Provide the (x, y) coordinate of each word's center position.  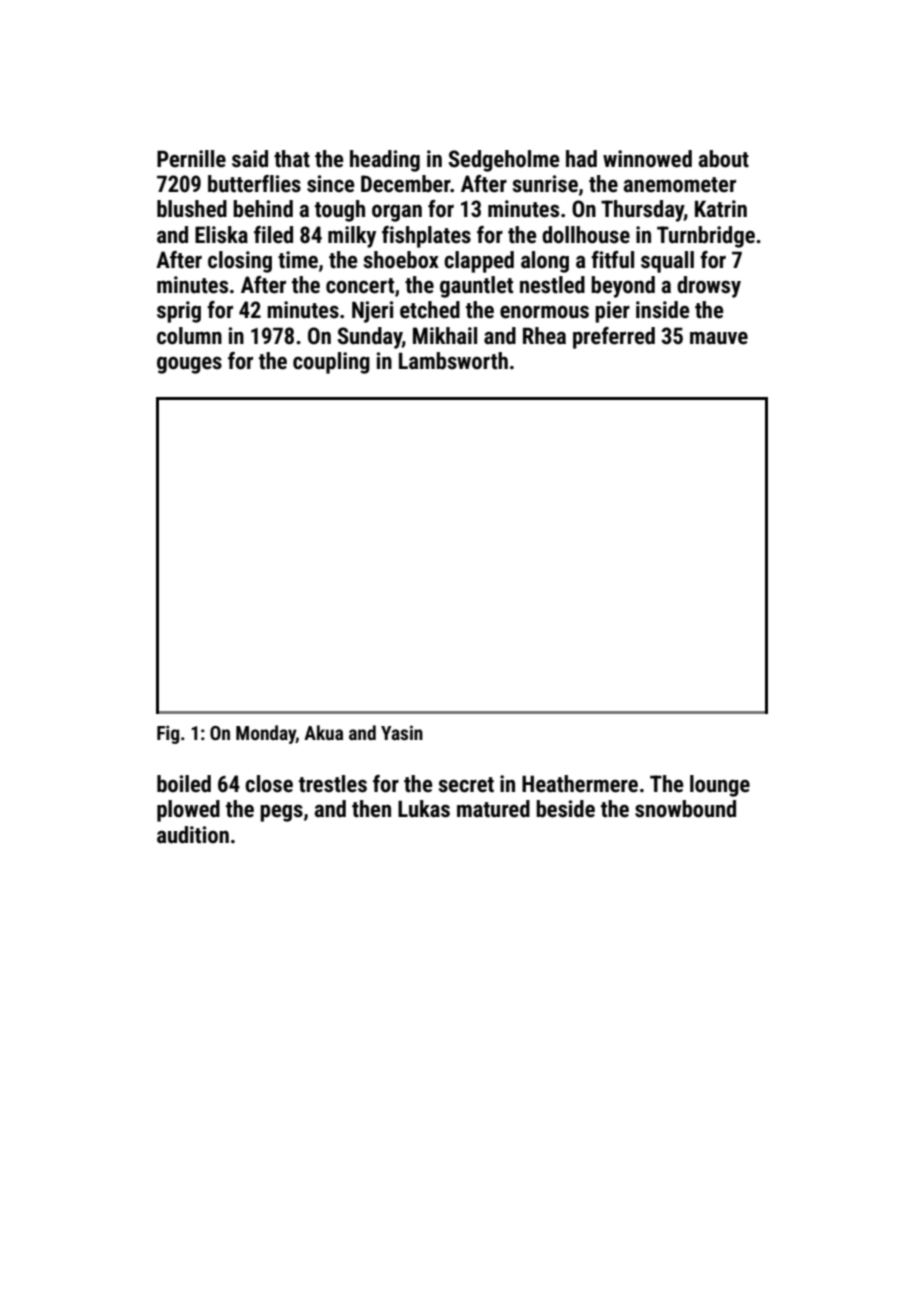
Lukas (424, 809)
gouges (189, 365)
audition (193, 835)
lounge (720, 786)
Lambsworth (453, 361)
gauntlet (476, 287)
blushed (192, 209)
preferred (614, 338)
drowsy (709, 287)
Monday (266, 734)
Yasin (402, 732)
